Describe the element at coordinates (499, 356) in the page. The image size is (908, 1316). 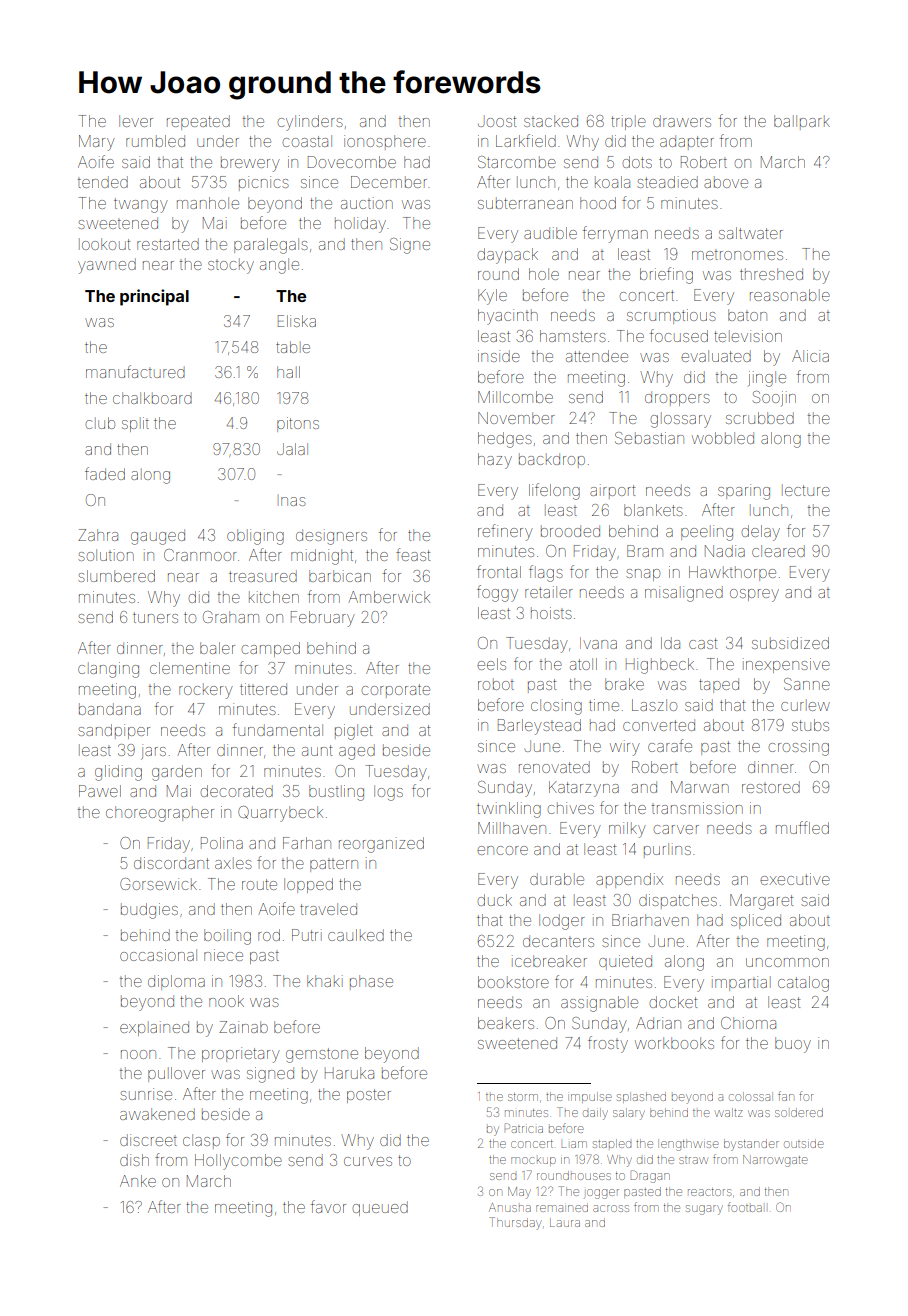
I see `inside` at that location.
